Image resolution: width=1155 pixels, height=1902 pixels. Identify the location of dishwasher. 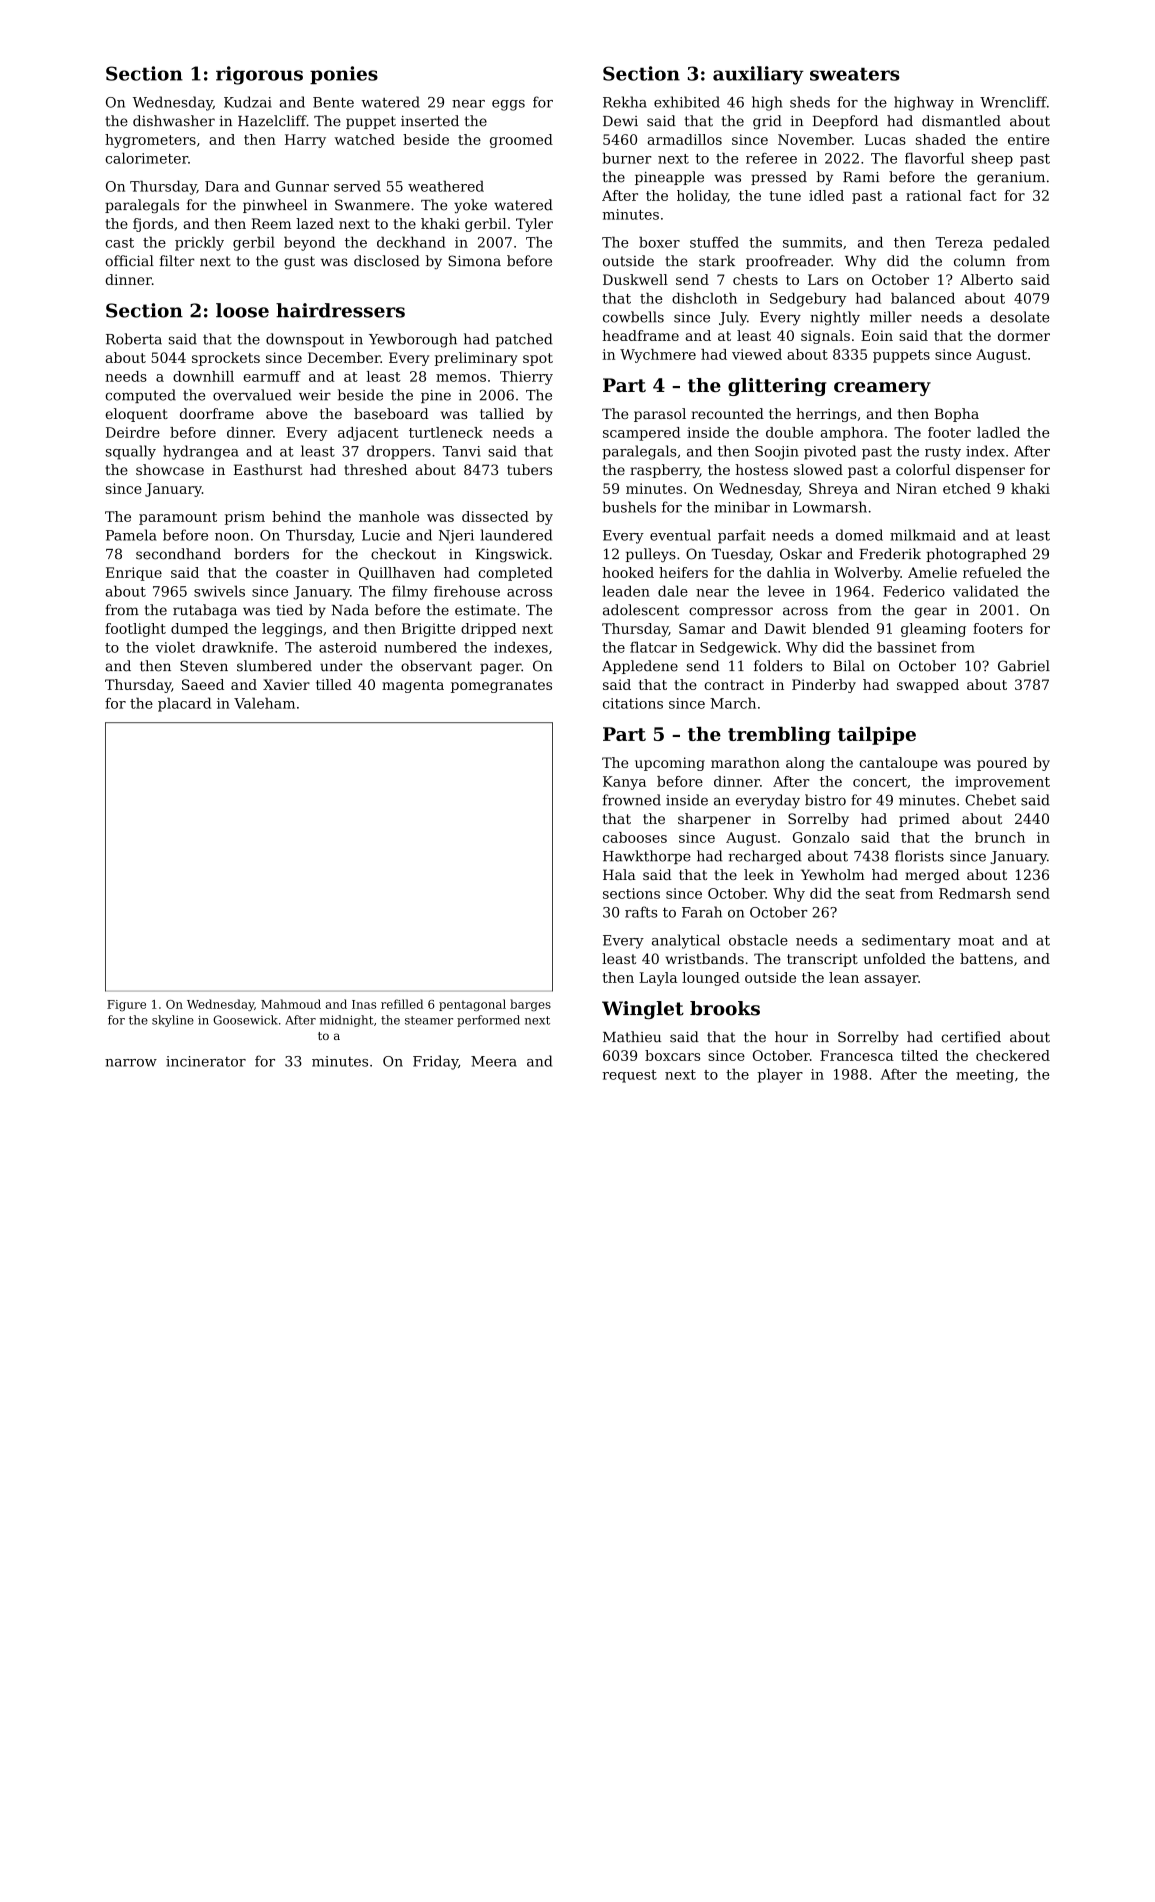
(174, 121).
